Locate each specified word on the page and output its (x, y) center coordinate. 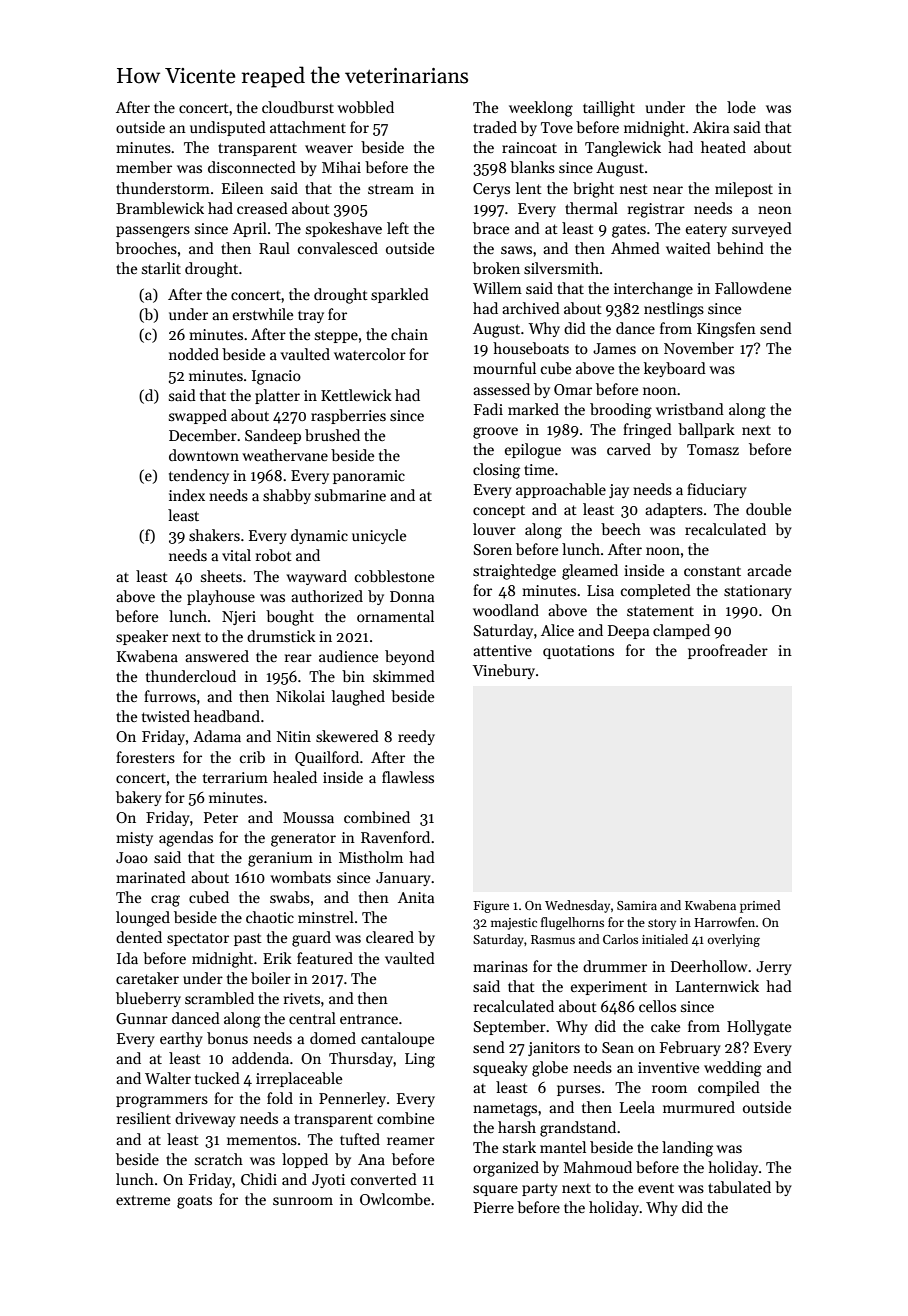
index (187, 495)
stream (391, 189)
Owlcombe (395, 1199)
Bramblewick (160, 208)
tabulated (739, 1187)
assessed (501, 389)
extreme (143, 1200)
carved (629, 449)
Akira (711, 127)
